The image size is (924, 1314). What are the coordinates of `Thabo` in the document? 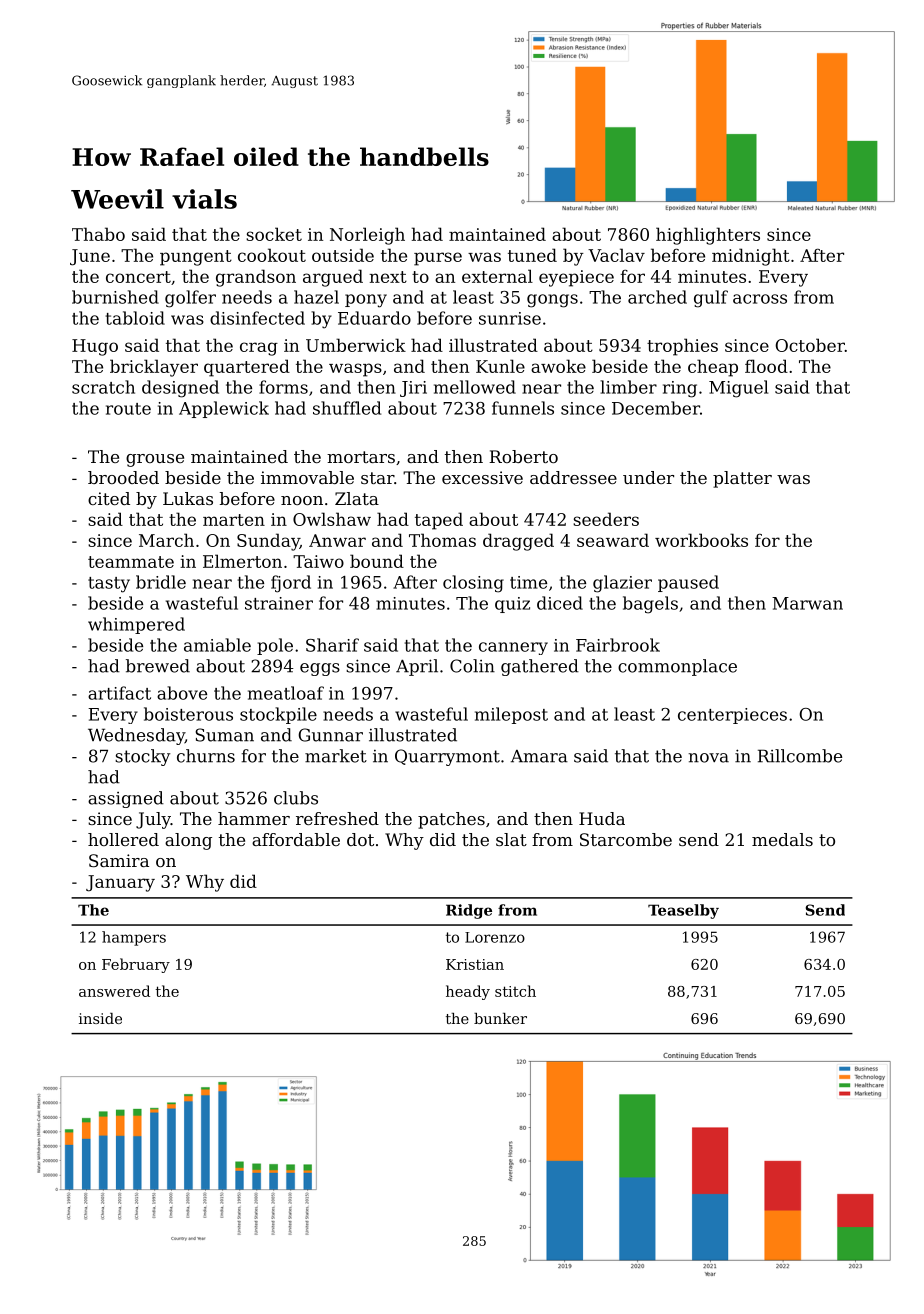 It's located at (98, 234).
